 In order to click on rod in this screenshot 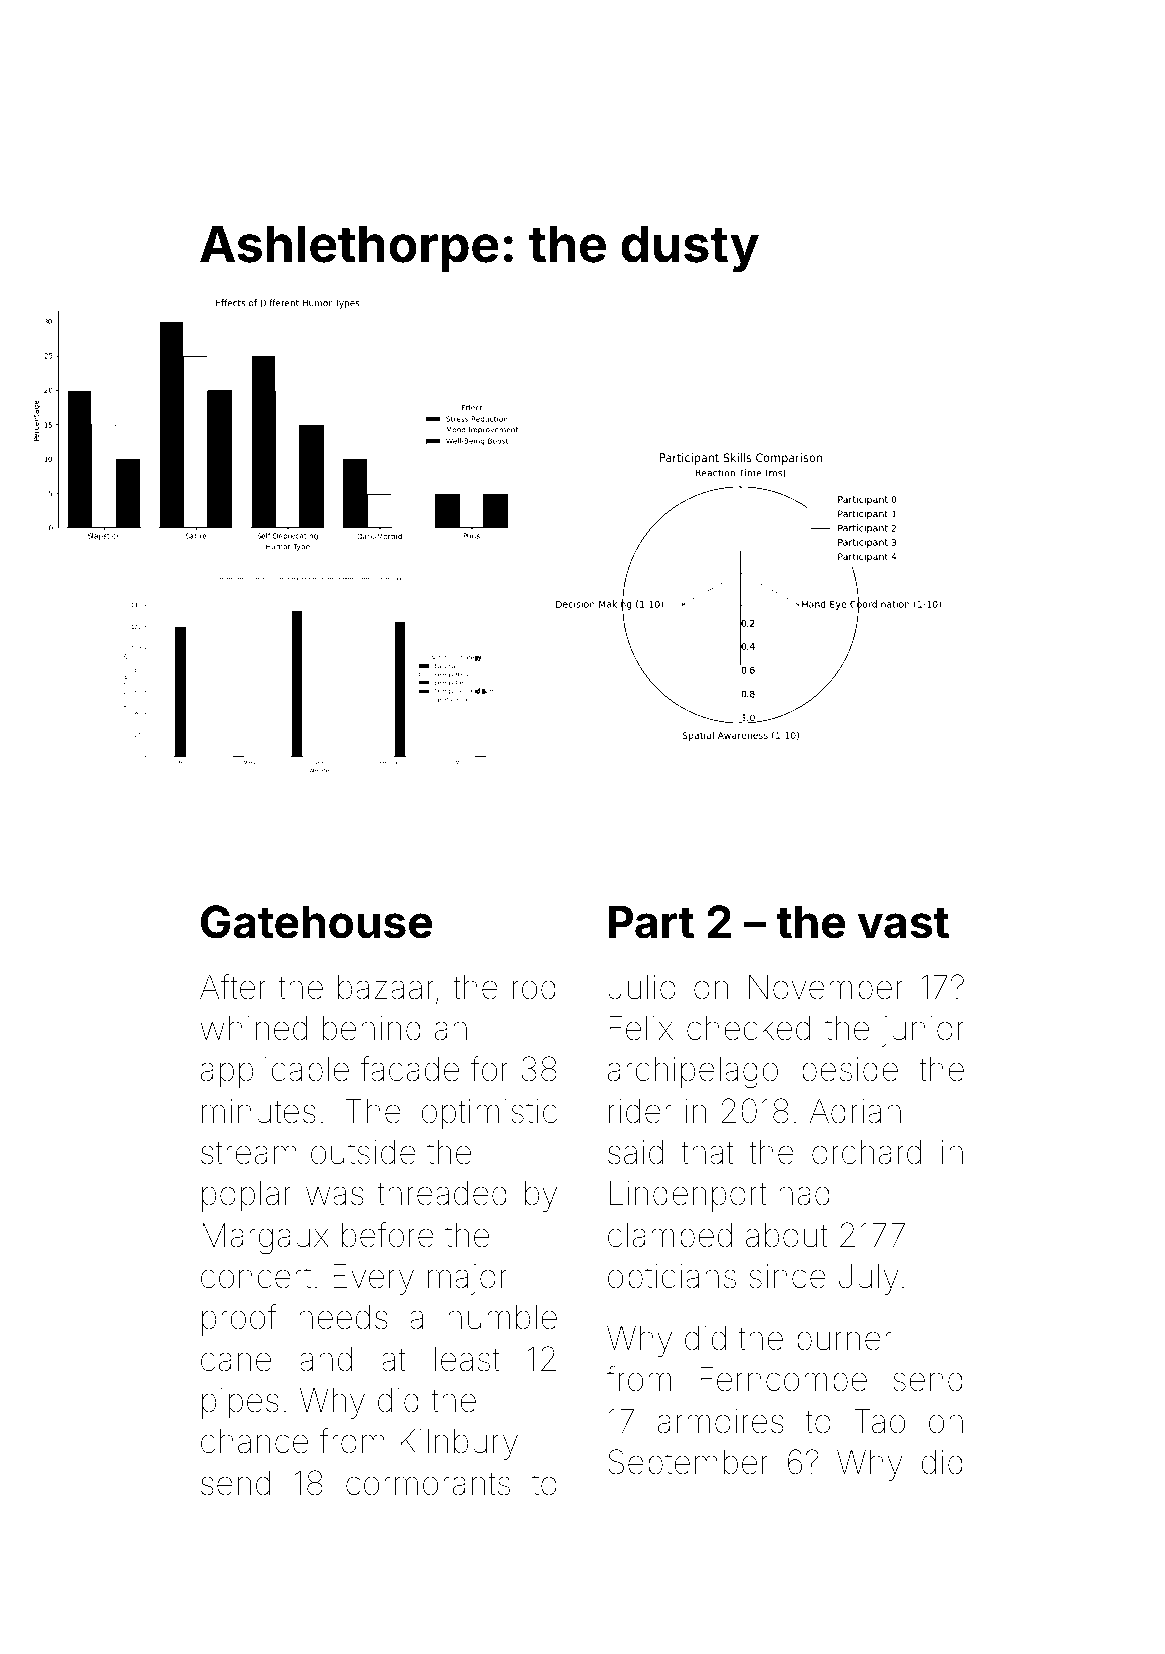, I will do `click(534, 987)`.
